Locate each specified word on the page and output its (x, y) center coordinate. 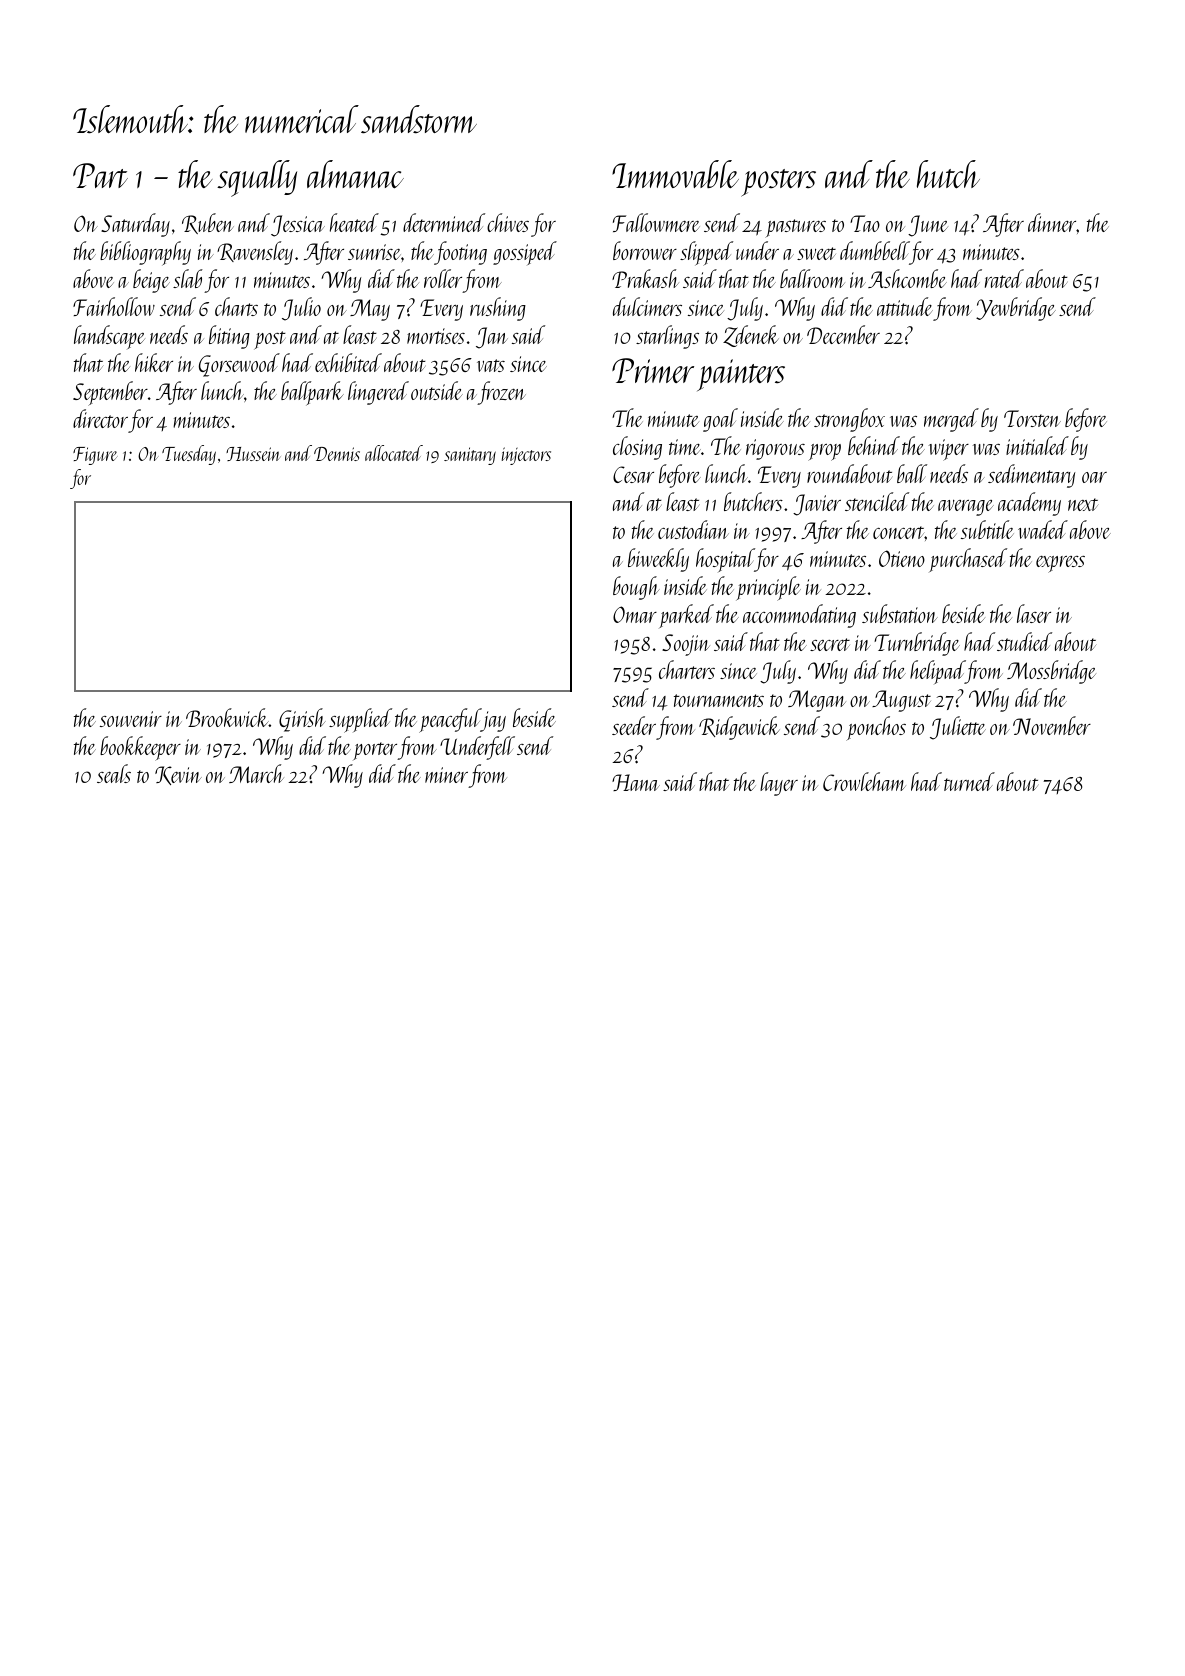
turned (969, 781)
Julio (301, 309)
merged (951, 420)
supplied (360, 720)
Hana (636, 782)
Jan (492, 338)
